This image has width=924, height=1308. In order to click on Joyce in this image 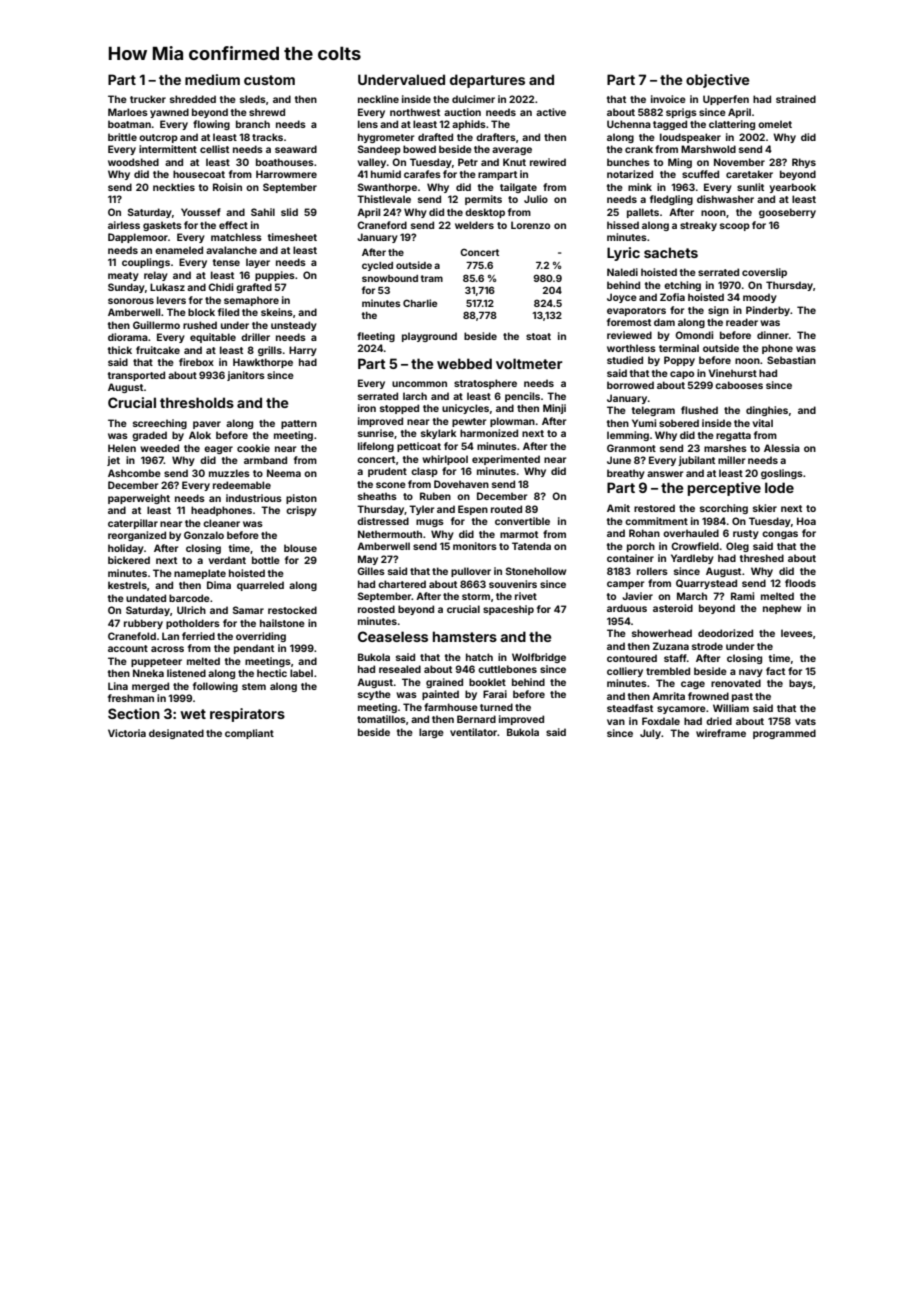, I will do `click(622, 298)`.
